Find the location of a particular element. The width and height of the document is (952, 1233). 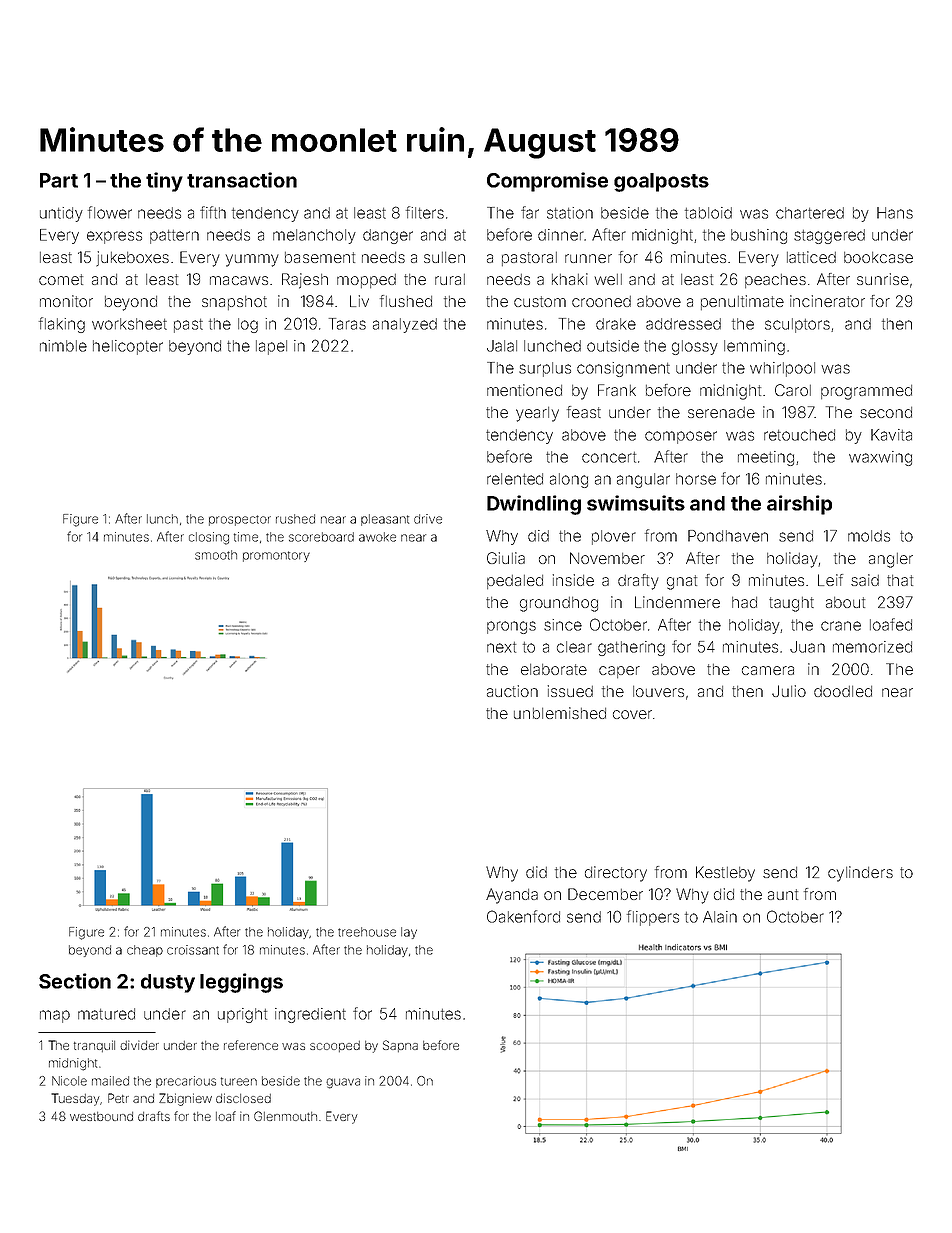

smooth is located at coordinates (216, 555).
